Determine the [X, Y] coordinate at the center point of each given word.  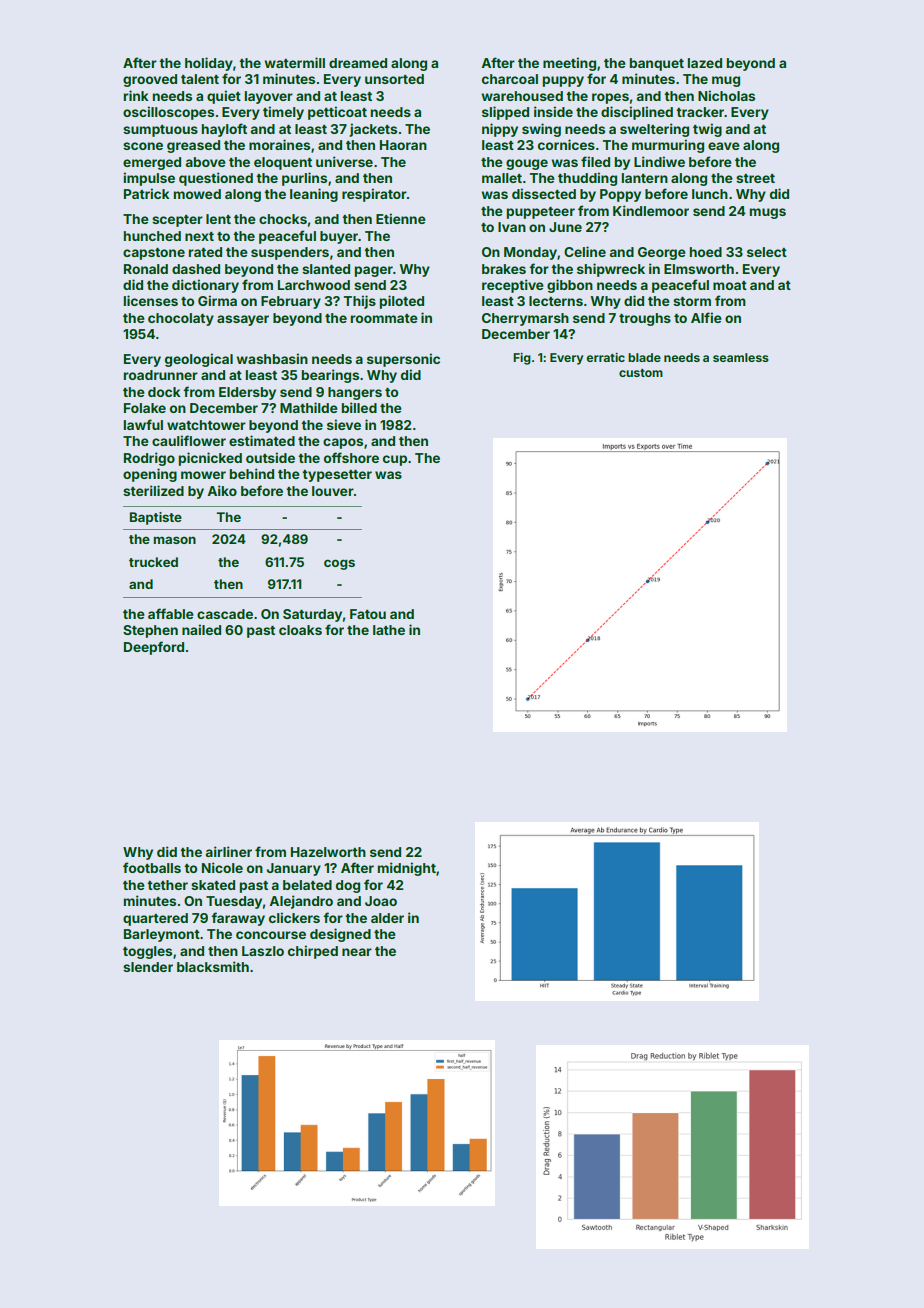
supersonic [403, 360]
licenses [150, 300]
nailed [201, 629]
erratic [605, 357]
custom [641, 373]
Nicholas [726, 95]
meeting [569, 64]
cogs [339, 564]
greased [193, 146]
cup [395, 460]
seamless [741, 357]
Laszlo [263, 951]
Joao [381, 901]
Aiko [222, 490]
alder [387, 918]
